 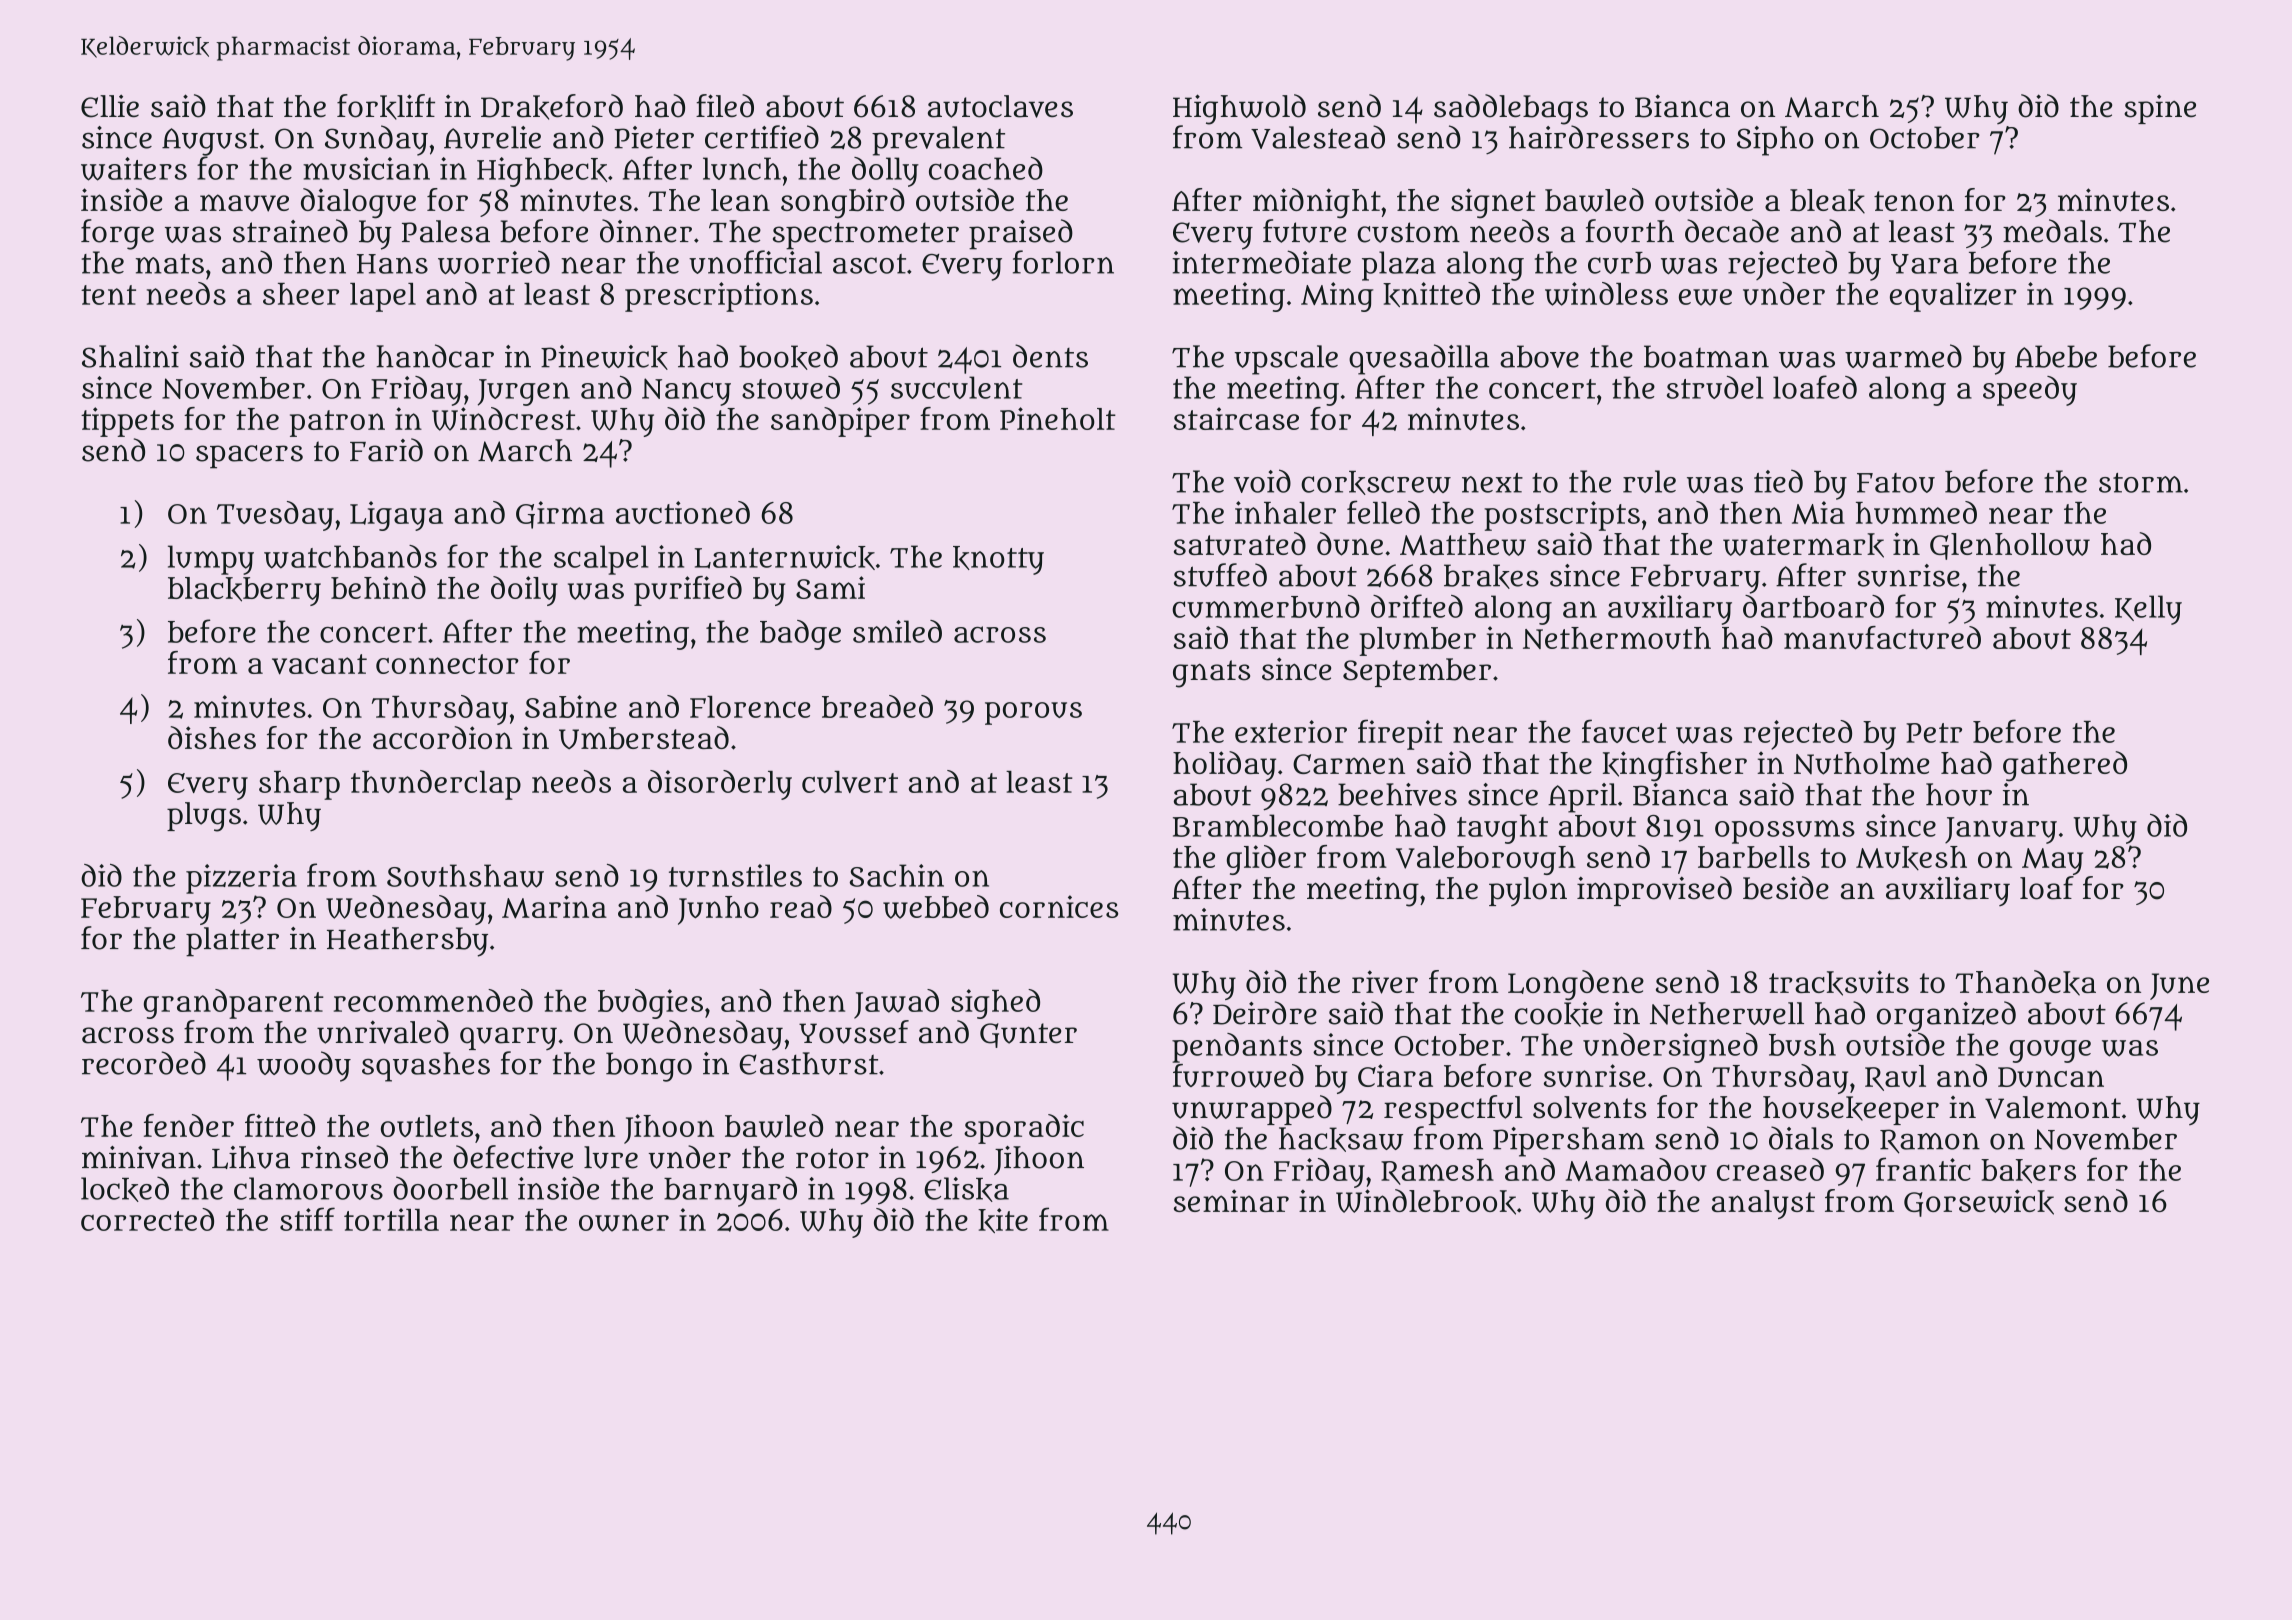 I want to click on Jawad, so click(x=896, y=1004).
